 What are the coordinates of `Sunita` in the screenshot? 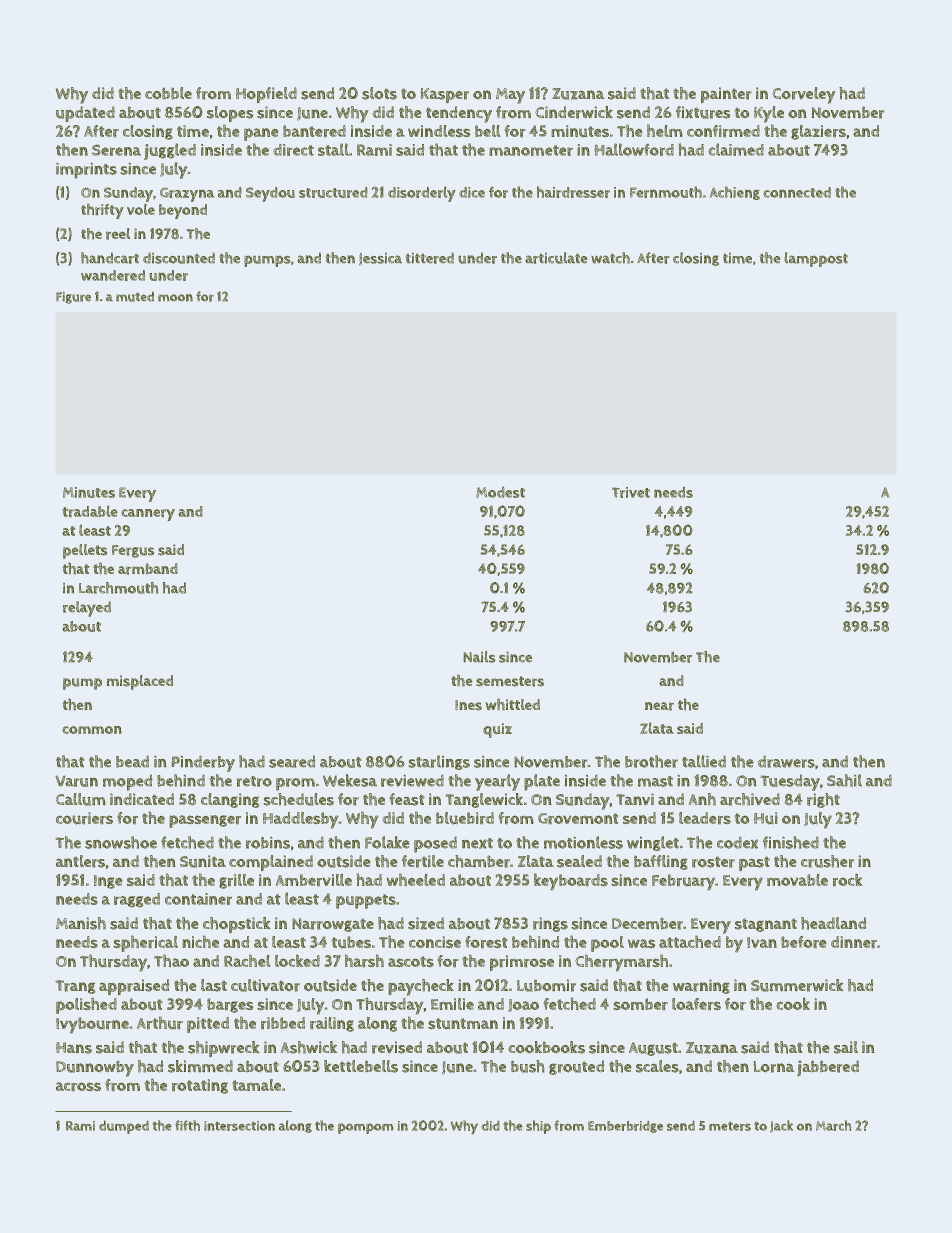 It's located at (203, 861).
